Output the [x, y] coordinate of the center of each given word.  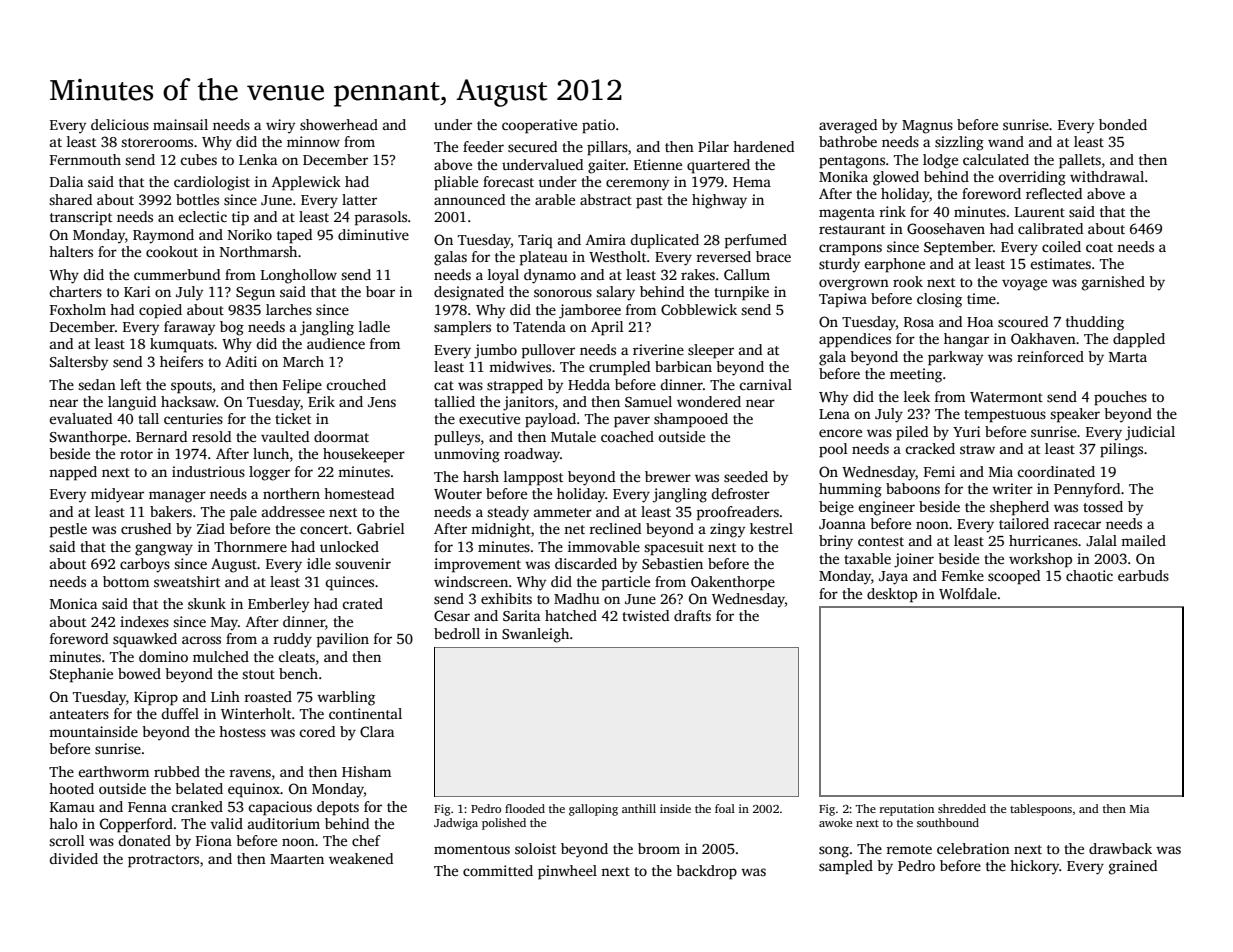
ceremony [637, 185]
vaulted [285, 436]
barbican [683, 366]
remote [909, 849]
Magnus [927, 127]
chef [366, 840]
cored [317, 731]
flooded [525, 808]
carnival [765, 384]
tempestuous [1005, 416]
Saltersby [79, 363]
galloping [593, 810]
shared [70, 199]
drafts [692, 615]
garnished [1113, 283]
